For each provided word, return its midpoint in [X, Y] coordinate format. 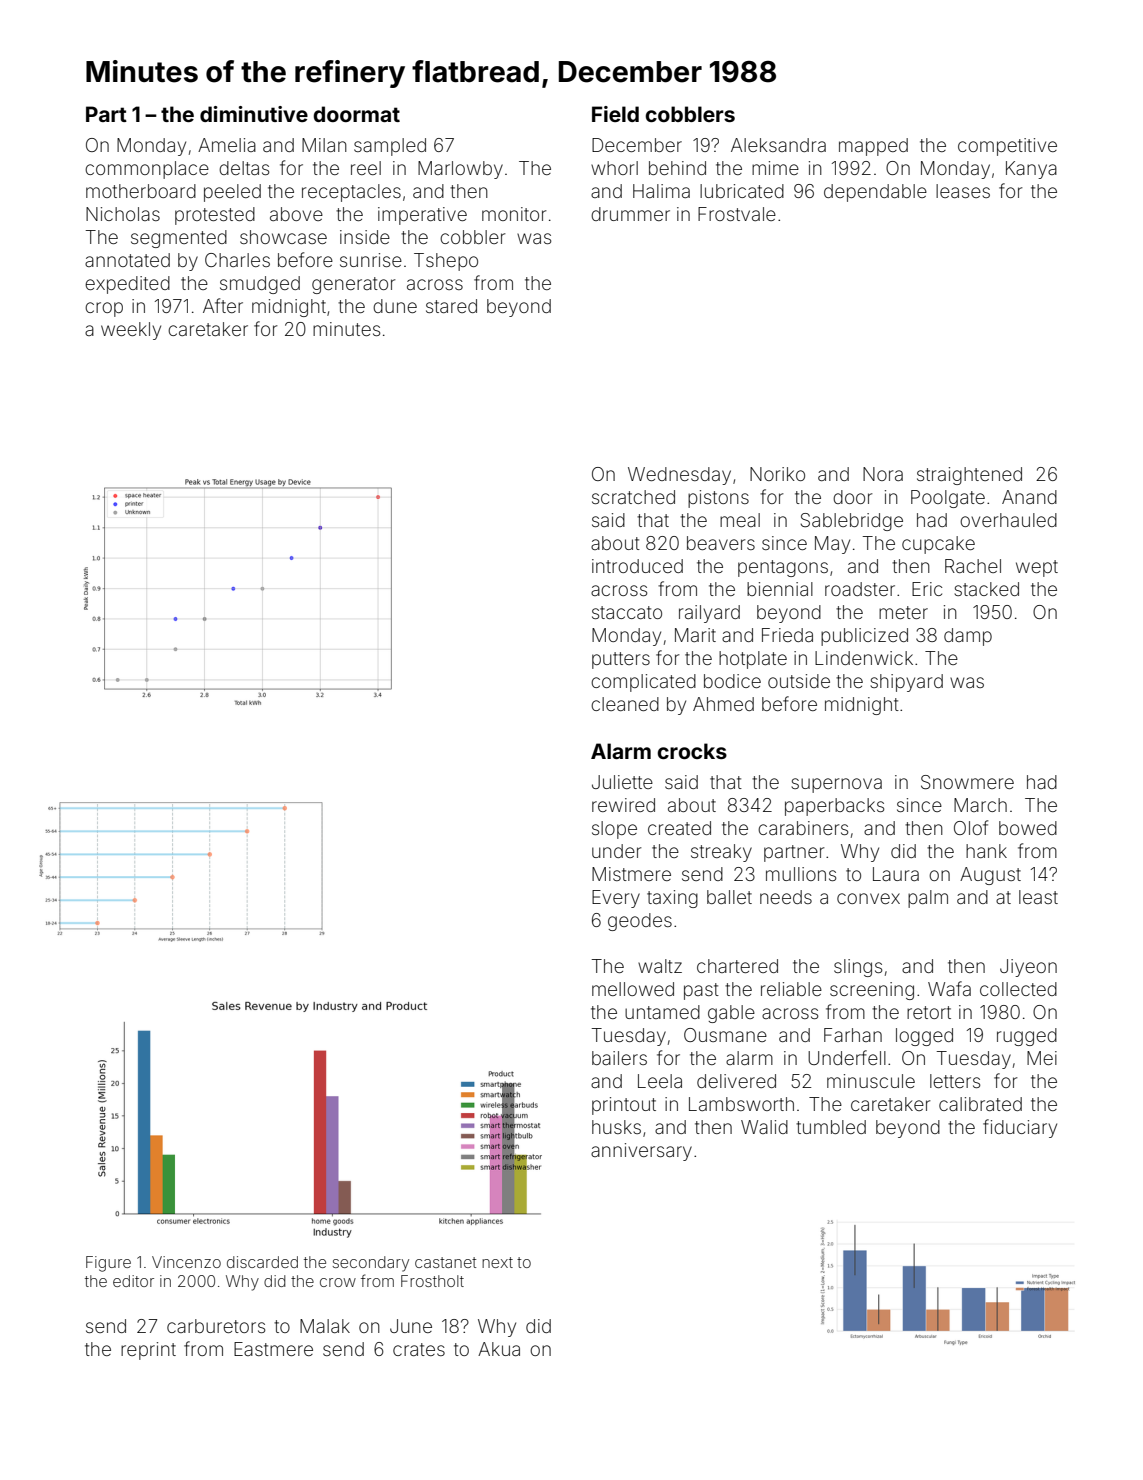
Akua [499, 1349]
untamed [662, 1012]
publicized [864, 637]
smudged [260, 285]
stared [451, 306]
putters [621, 660]
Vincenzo [186, 1262]
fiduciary [1020, 1128]
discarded [262, 1262]
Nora [883, 474]
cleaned [625, 704]
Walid [764, 1127]
